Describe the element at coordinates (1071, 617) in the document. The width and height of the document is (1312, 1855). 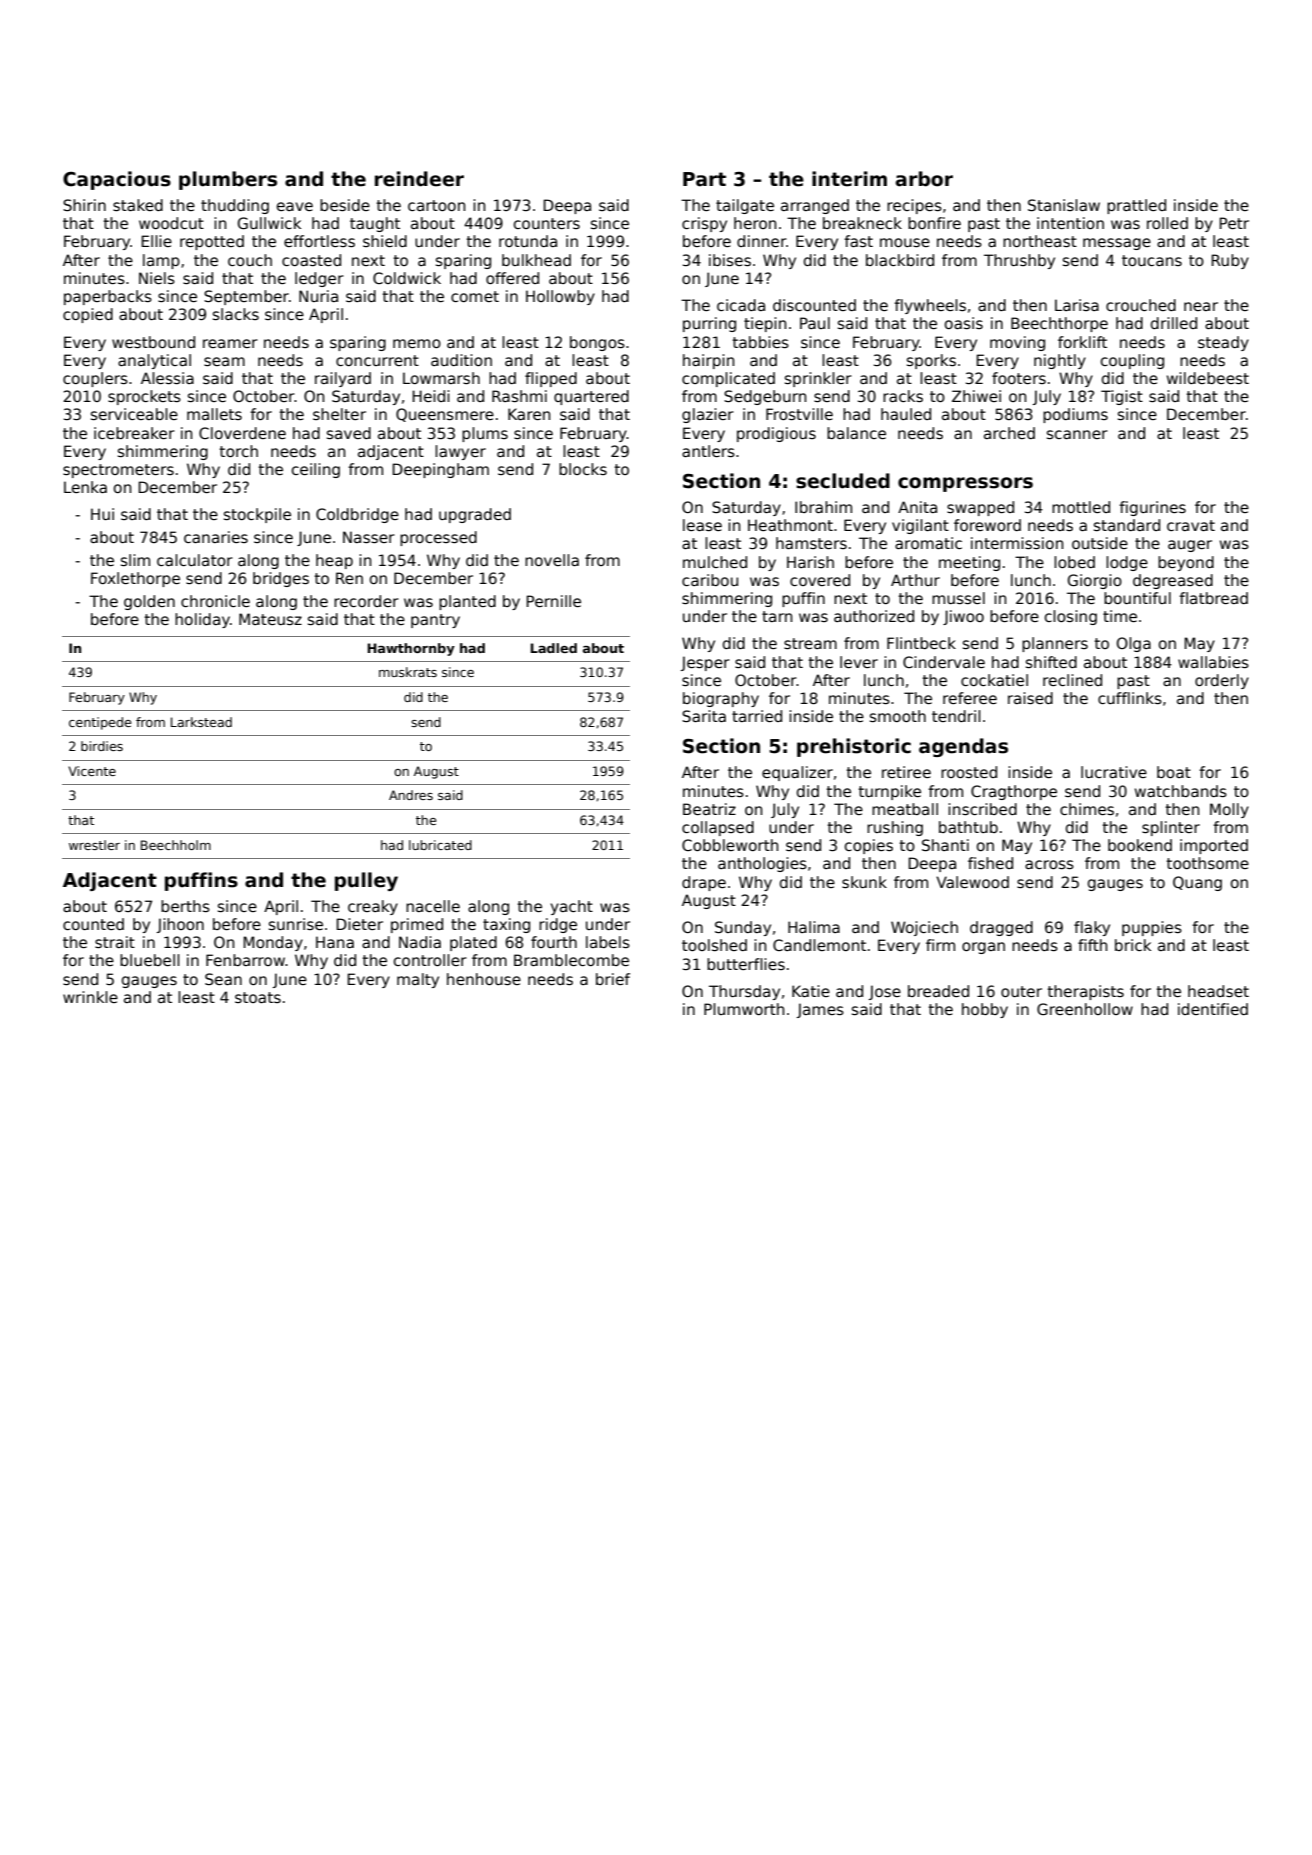
I see `closing` at that location.
